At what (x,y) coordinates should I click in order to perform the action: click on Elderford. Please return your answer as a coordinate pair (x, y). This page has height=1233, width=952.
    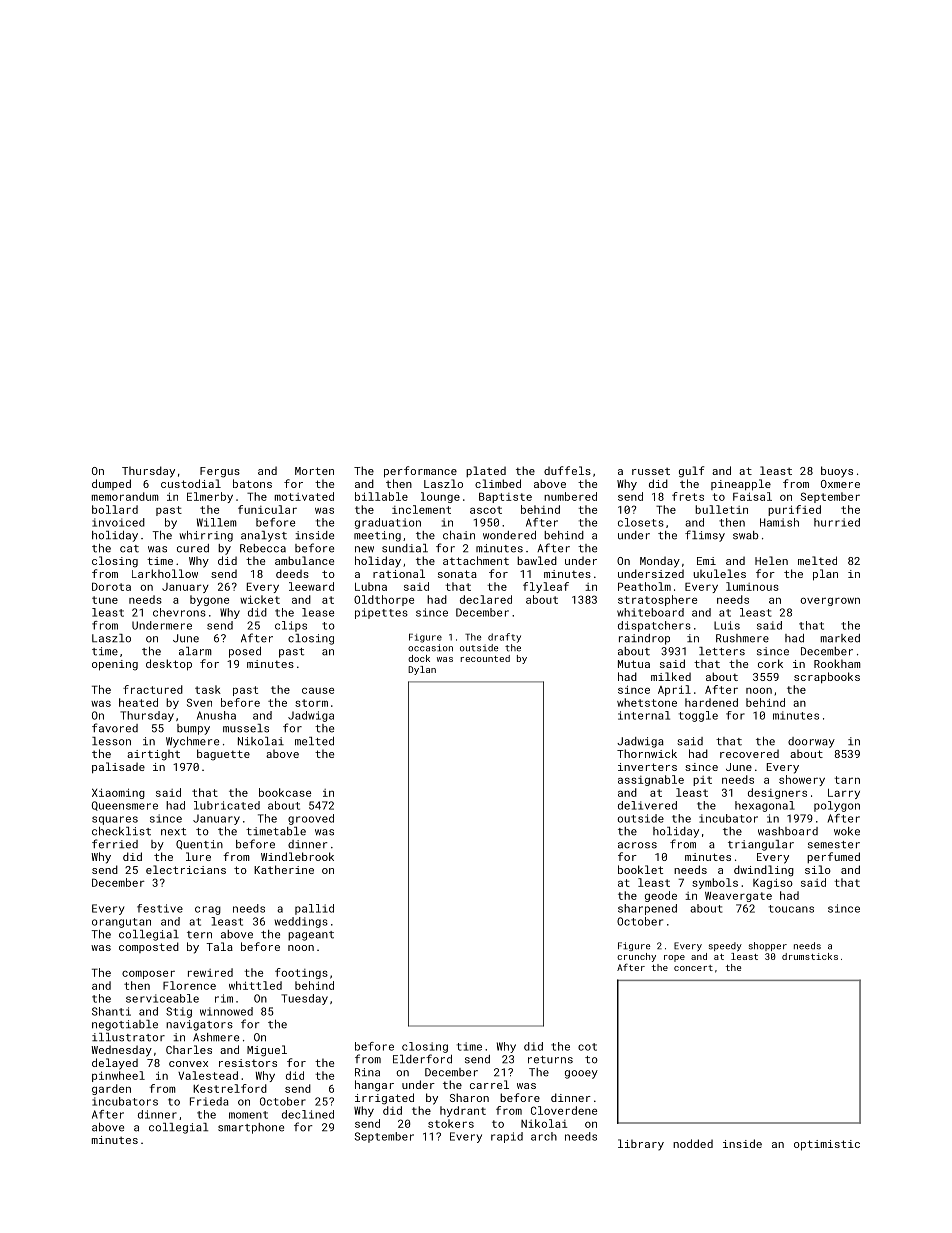
    Looking at the image, I should click on (422, 1059).
